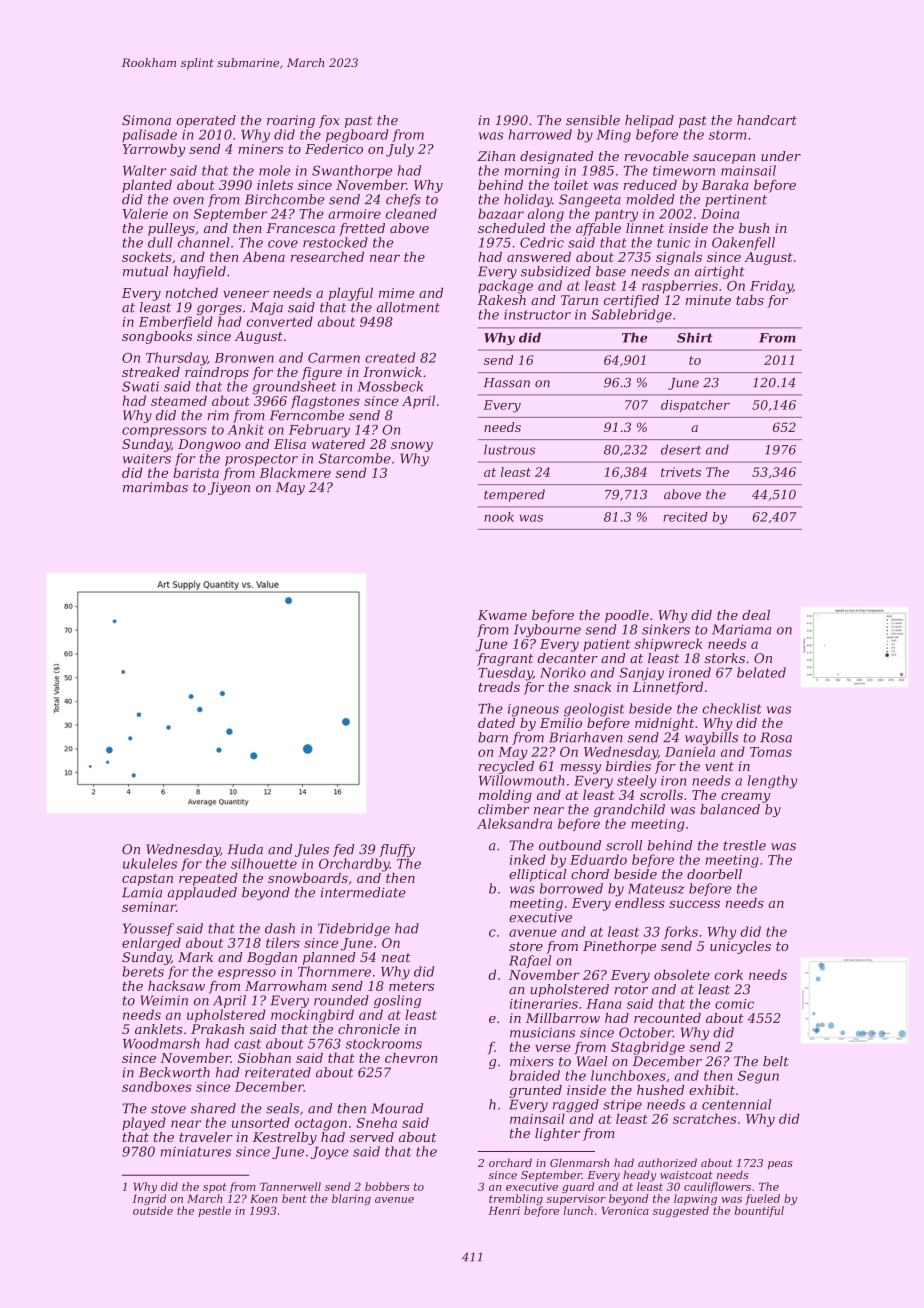 This screenshot has height=1308, width=924. What do you see at coordinates (396, 957) in the screenshot?
I see `neat` at bounding box center [396, 957].
